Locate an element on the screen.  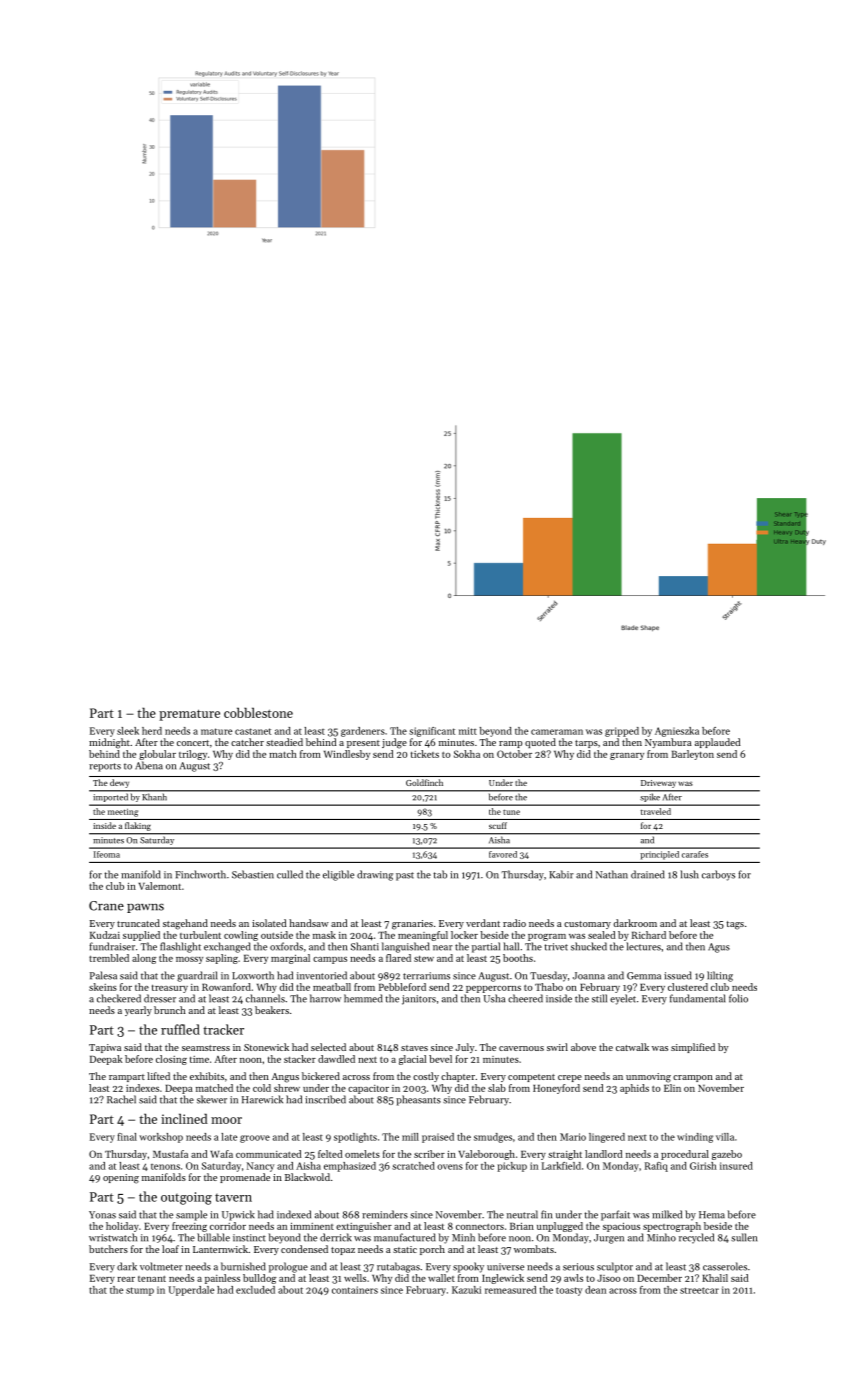
indexed is located at coordinates (294, 1214).
